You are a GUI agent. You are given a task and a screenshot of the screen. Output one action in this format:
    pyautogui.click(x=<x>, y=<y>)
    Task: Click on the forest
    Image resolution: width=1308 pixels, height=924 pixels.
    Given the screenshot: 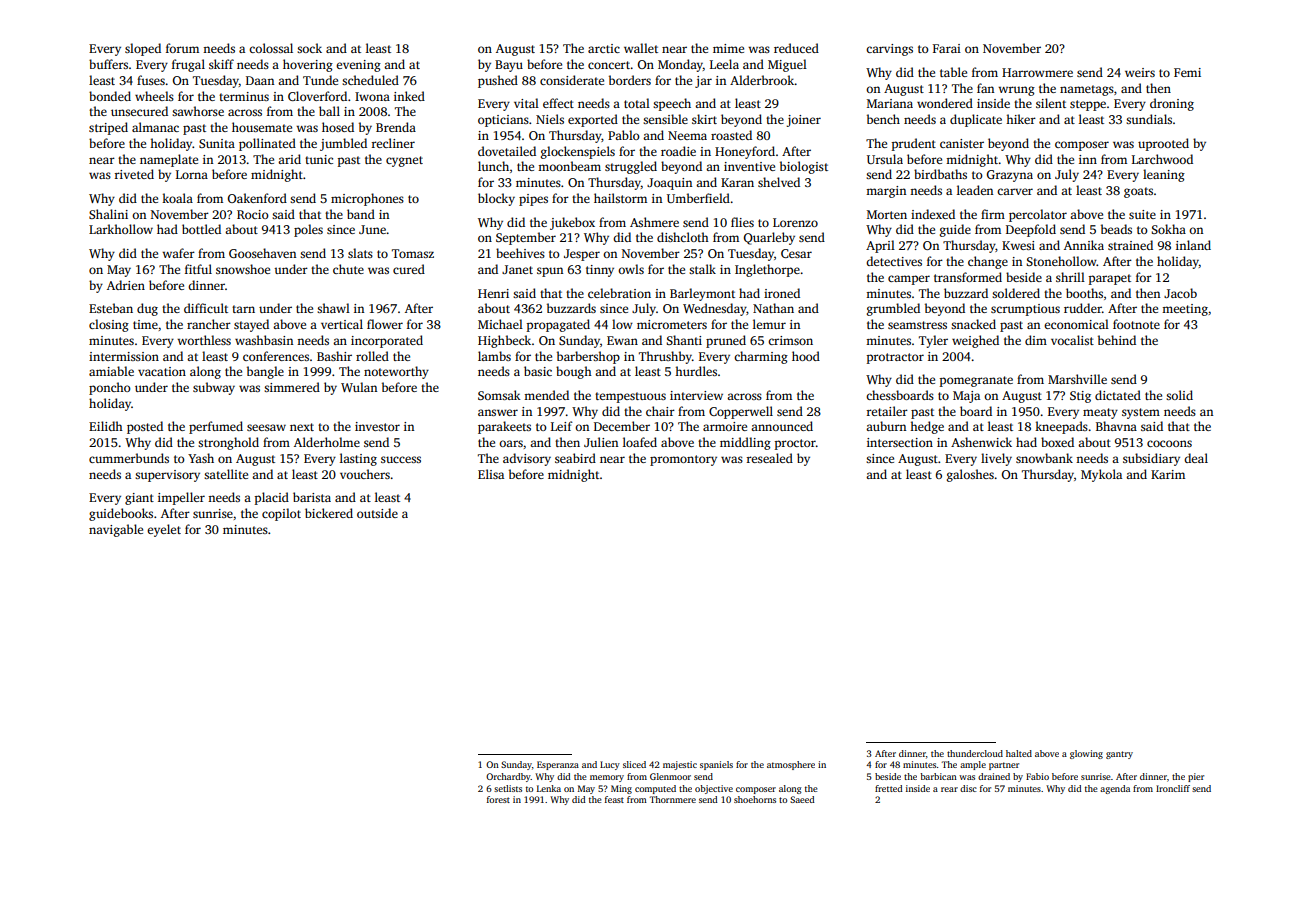 What is the action you would take?
    pyautogui.click(x=498, y=799)
